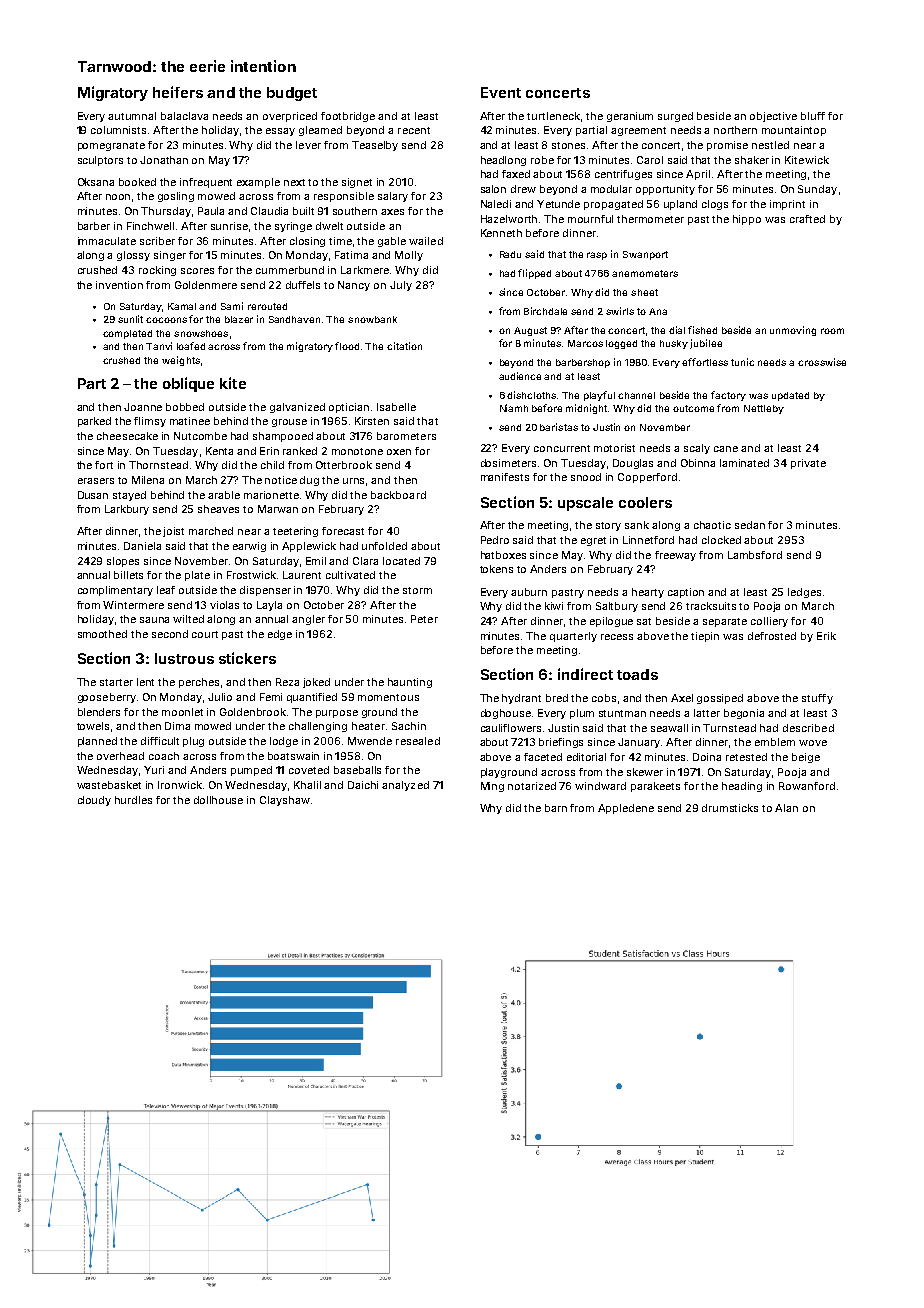 The width and height of the screenshot is (924, 1308). I want to click on monotone, so click(357, 451).
